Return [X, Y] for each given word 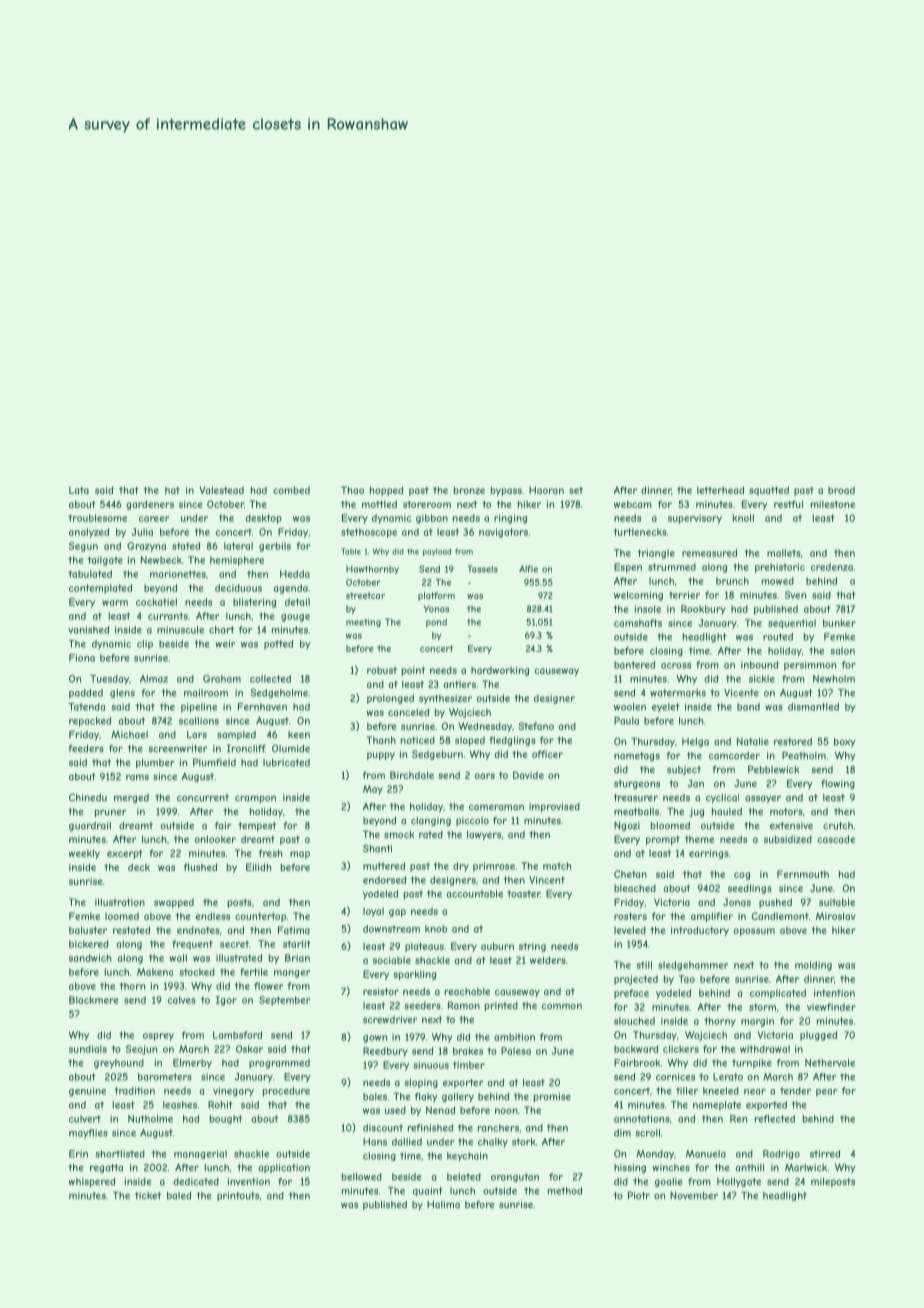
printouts [238, 1196]
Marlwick [806, 1167]
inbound [759, 665]
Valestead [221, 490]
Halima [443, 1205]
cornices [675, 1077]
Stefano [536, 726]
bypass [506, 491]
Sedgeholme [279, 693]
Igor [226, 1001]
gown [375, 1039]
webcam [633, 504]
